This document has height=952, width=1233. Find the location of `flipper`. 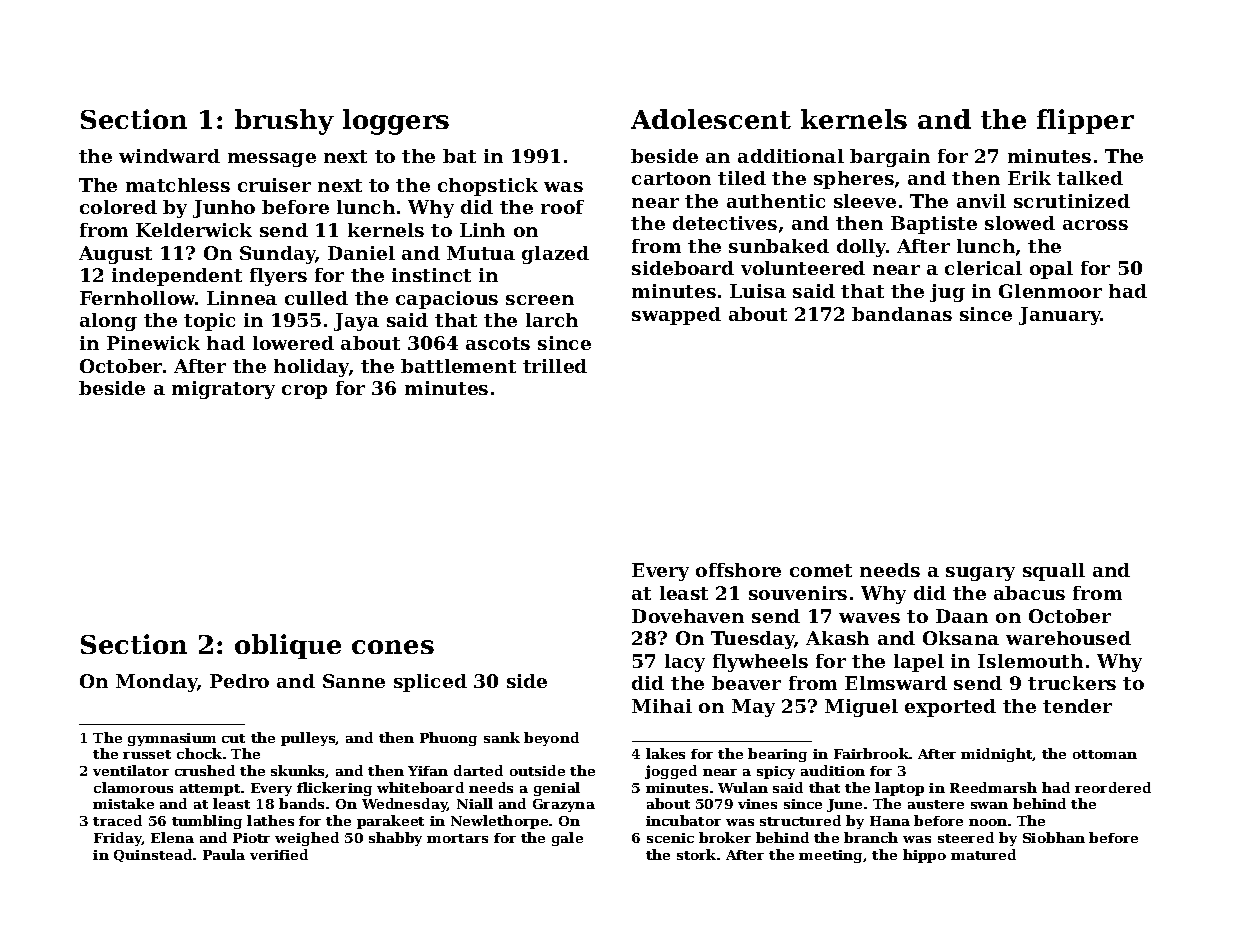

flipper is located at coordinates (1085, 121).
